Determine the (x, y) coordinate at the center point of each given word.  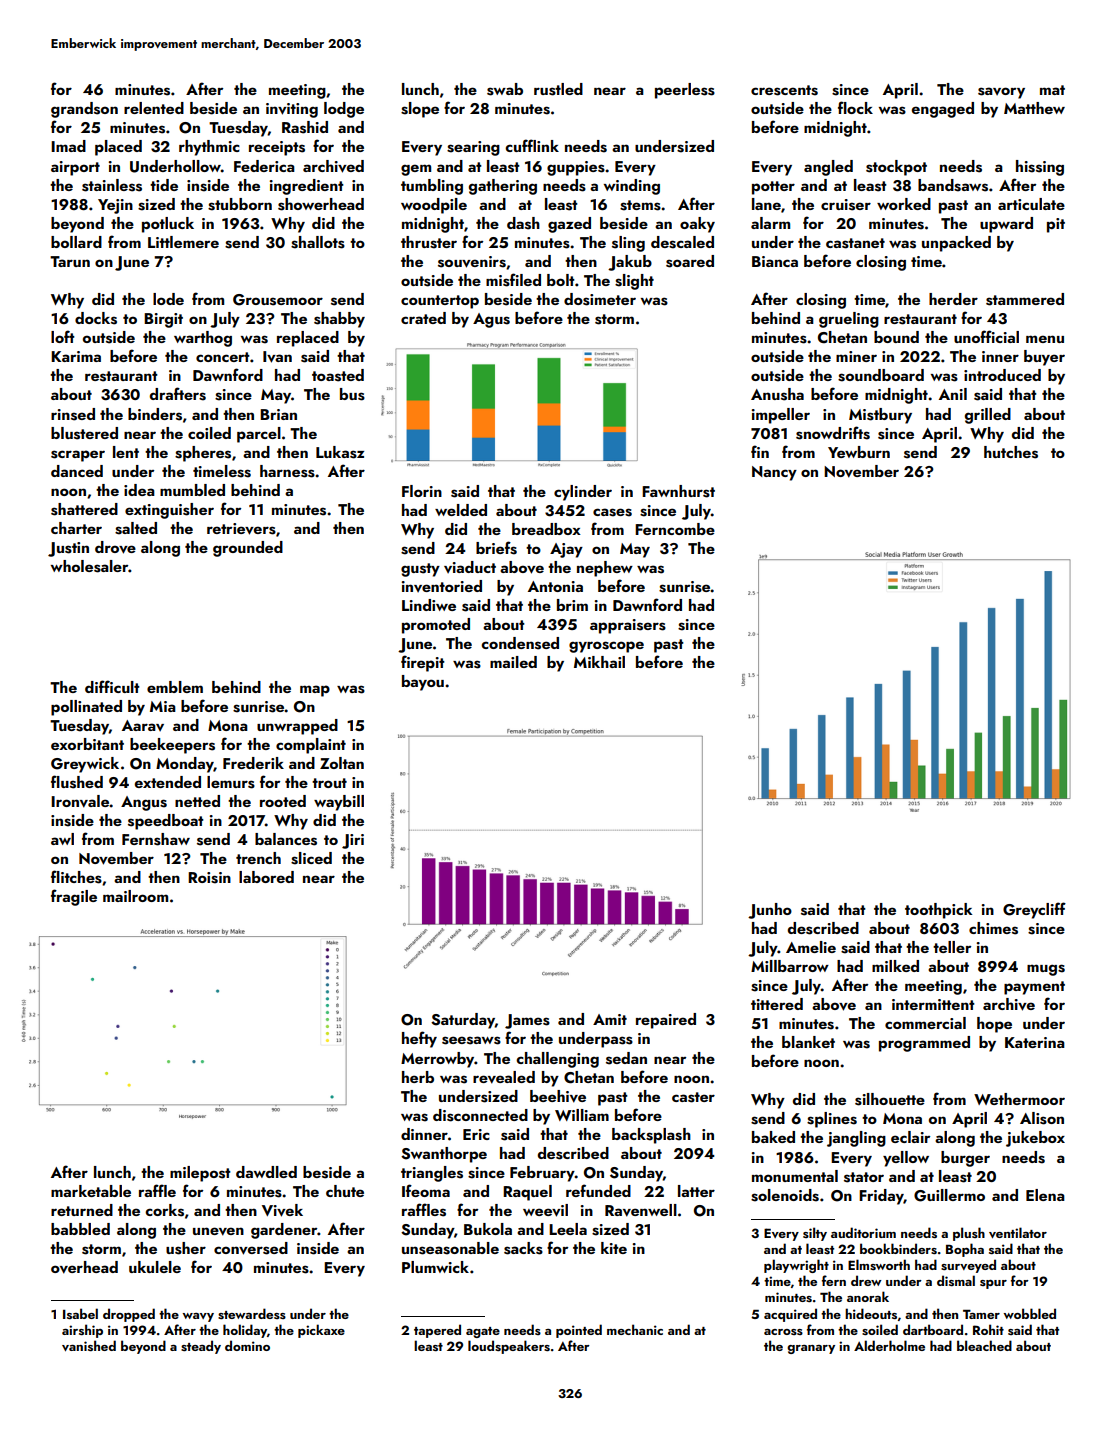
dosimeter (600, 299)
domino (247, 1345)
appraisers (628, 626)
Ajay (566, 550)
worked (904, 204)
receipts (277, 148)
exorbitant (87, 744)
